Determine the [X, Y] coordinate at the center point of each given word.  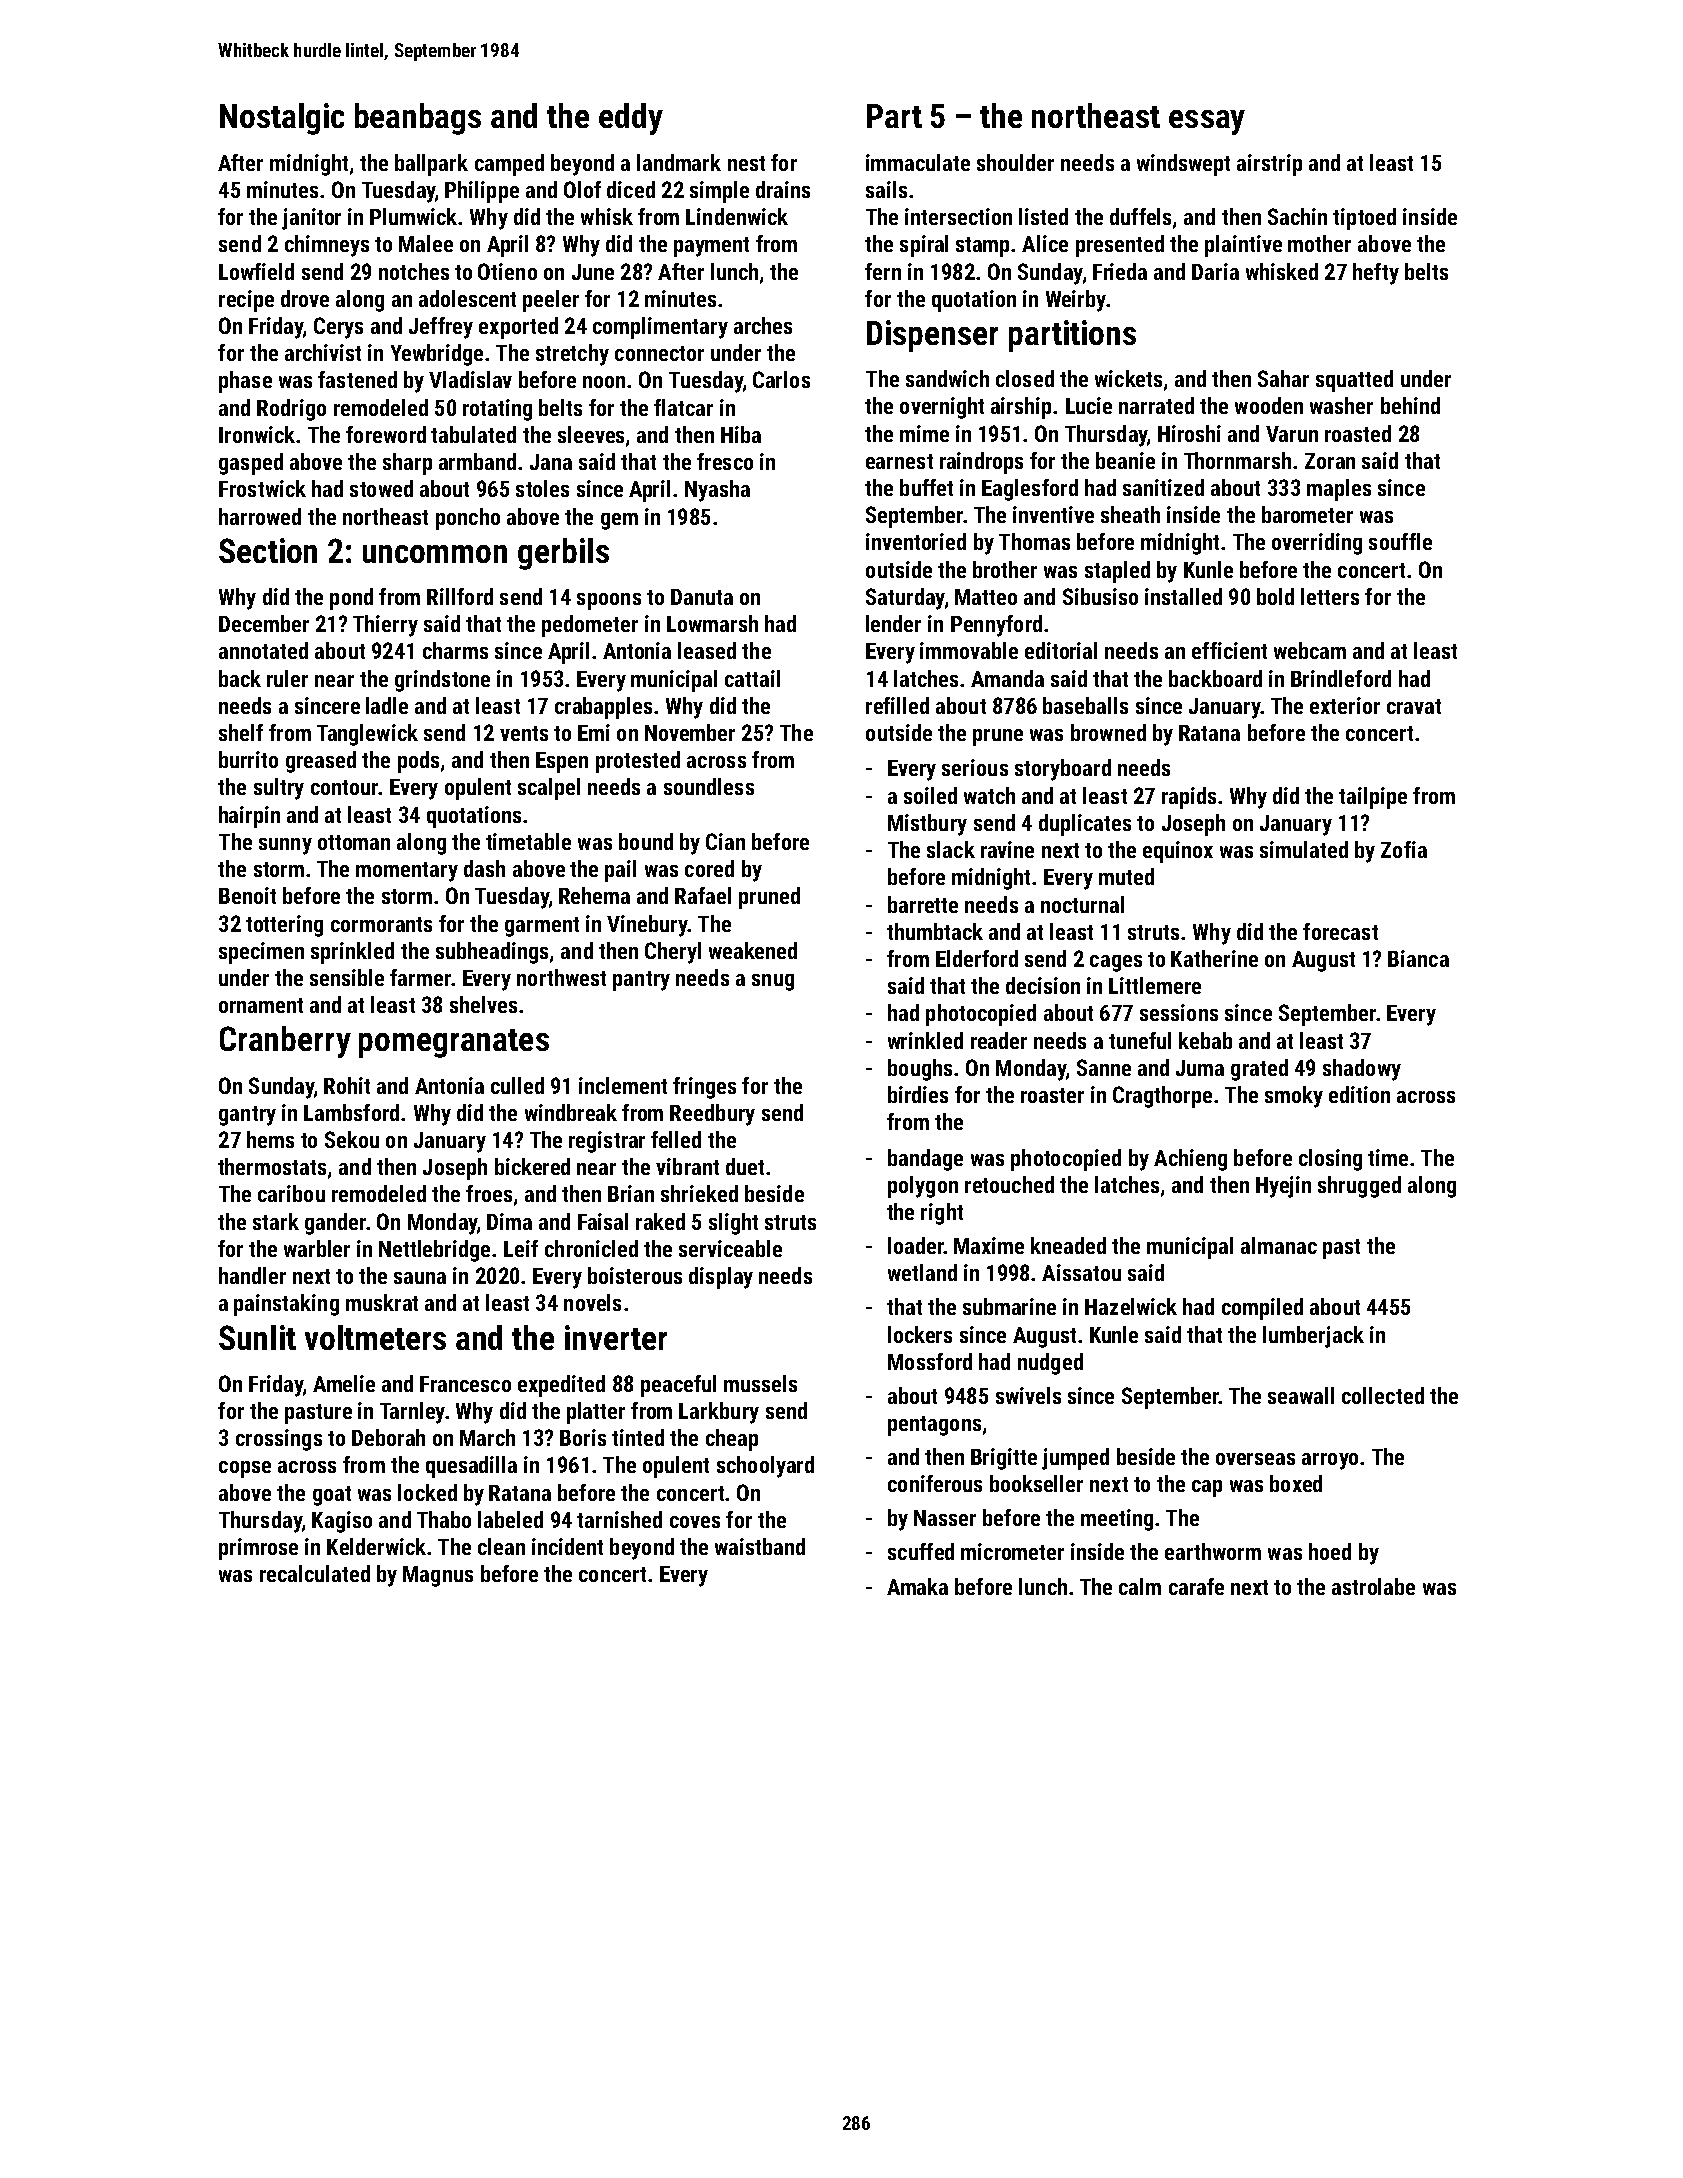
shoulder [1015, 162]
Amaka [917, 1586]
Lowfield [256, 271]
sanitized [1163, 487]
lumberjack [1313, 1337]
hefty [1376, 274]
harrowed [260, 516]
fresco [725, 461]
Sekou [352, 1139]
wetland [922, 1272]
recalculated [315, 1573]
